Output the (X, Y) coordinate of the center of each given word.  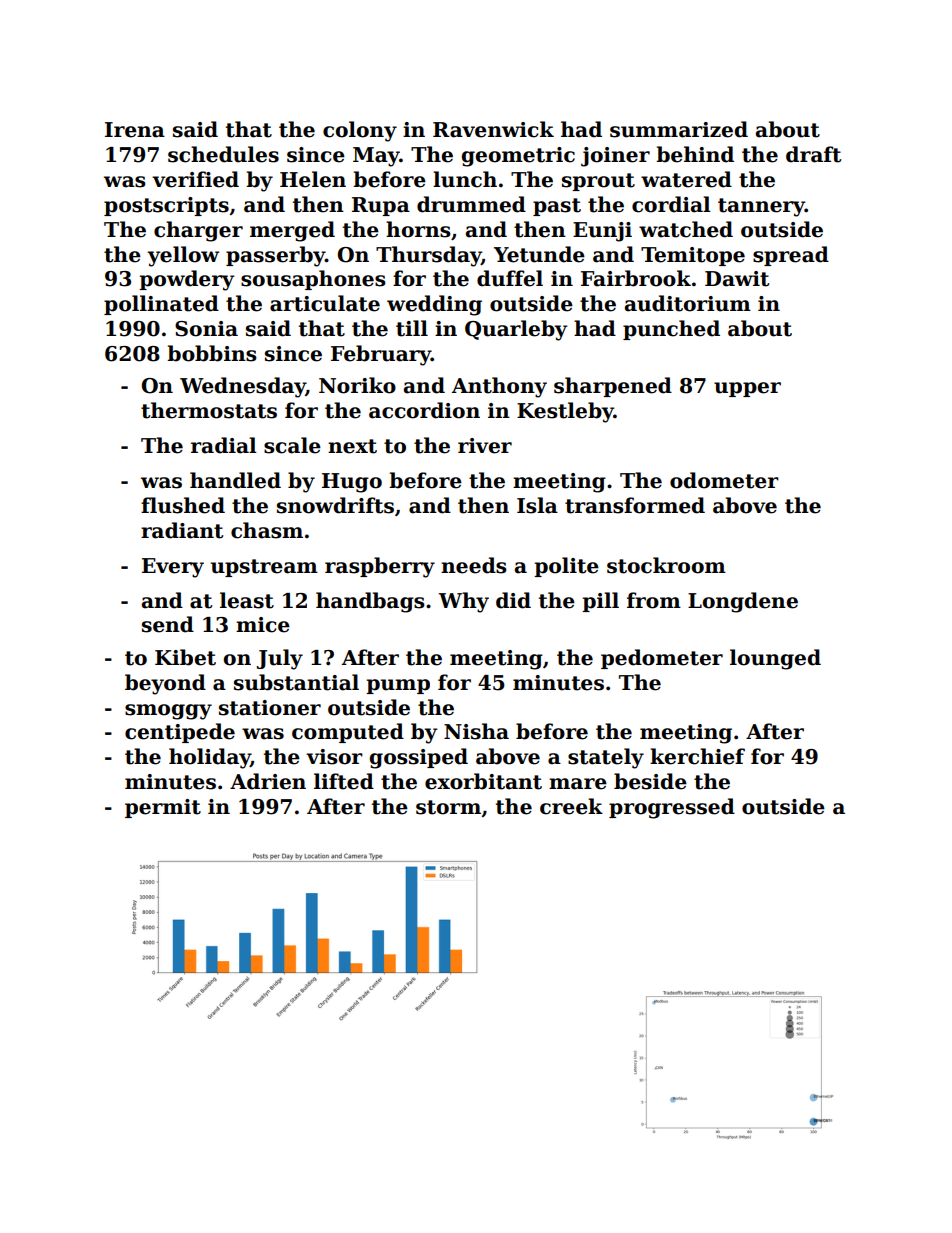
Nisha (476, 731)
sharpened (613, 387)
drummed (471, 204)
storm (448, 807)
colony (360, 131)
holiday (210, 758)
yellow (183, 256)
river (485, 446)
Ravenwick (493, 129)
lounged (775, 659)
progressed (672, 808)
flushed (183, 505)
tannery (761, 207)
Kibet (185, 657)
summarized (679, 129)
